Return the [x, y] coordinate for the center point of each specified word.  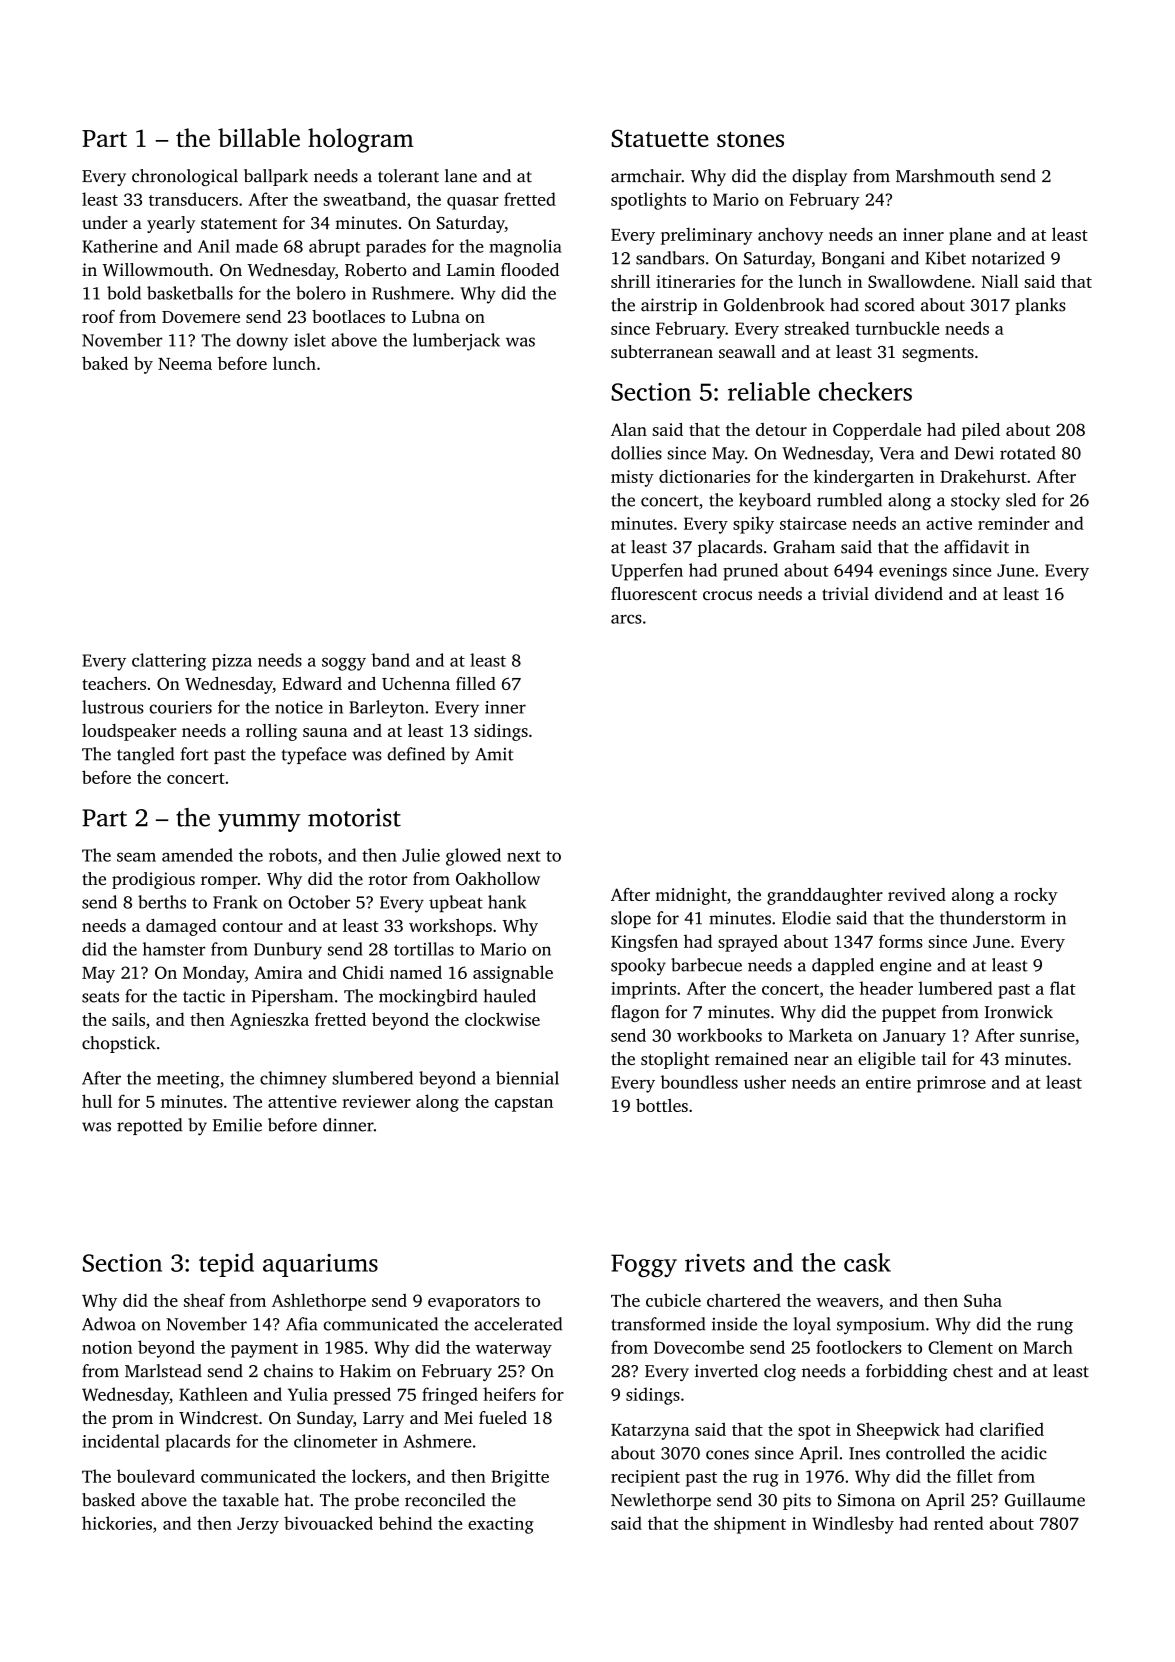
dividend [909, 593]
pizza [232, 662]
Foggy [644, 1265]
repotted [149, 1126]
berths [162, 902]
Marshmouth [945, 176]
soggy [344, 664]
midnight [691, 896]
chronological [185, 177]
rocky [1036, 896]
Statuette [660, 138]
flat [1062, 988]
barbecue [706, 965]
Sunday [325, 1419]
